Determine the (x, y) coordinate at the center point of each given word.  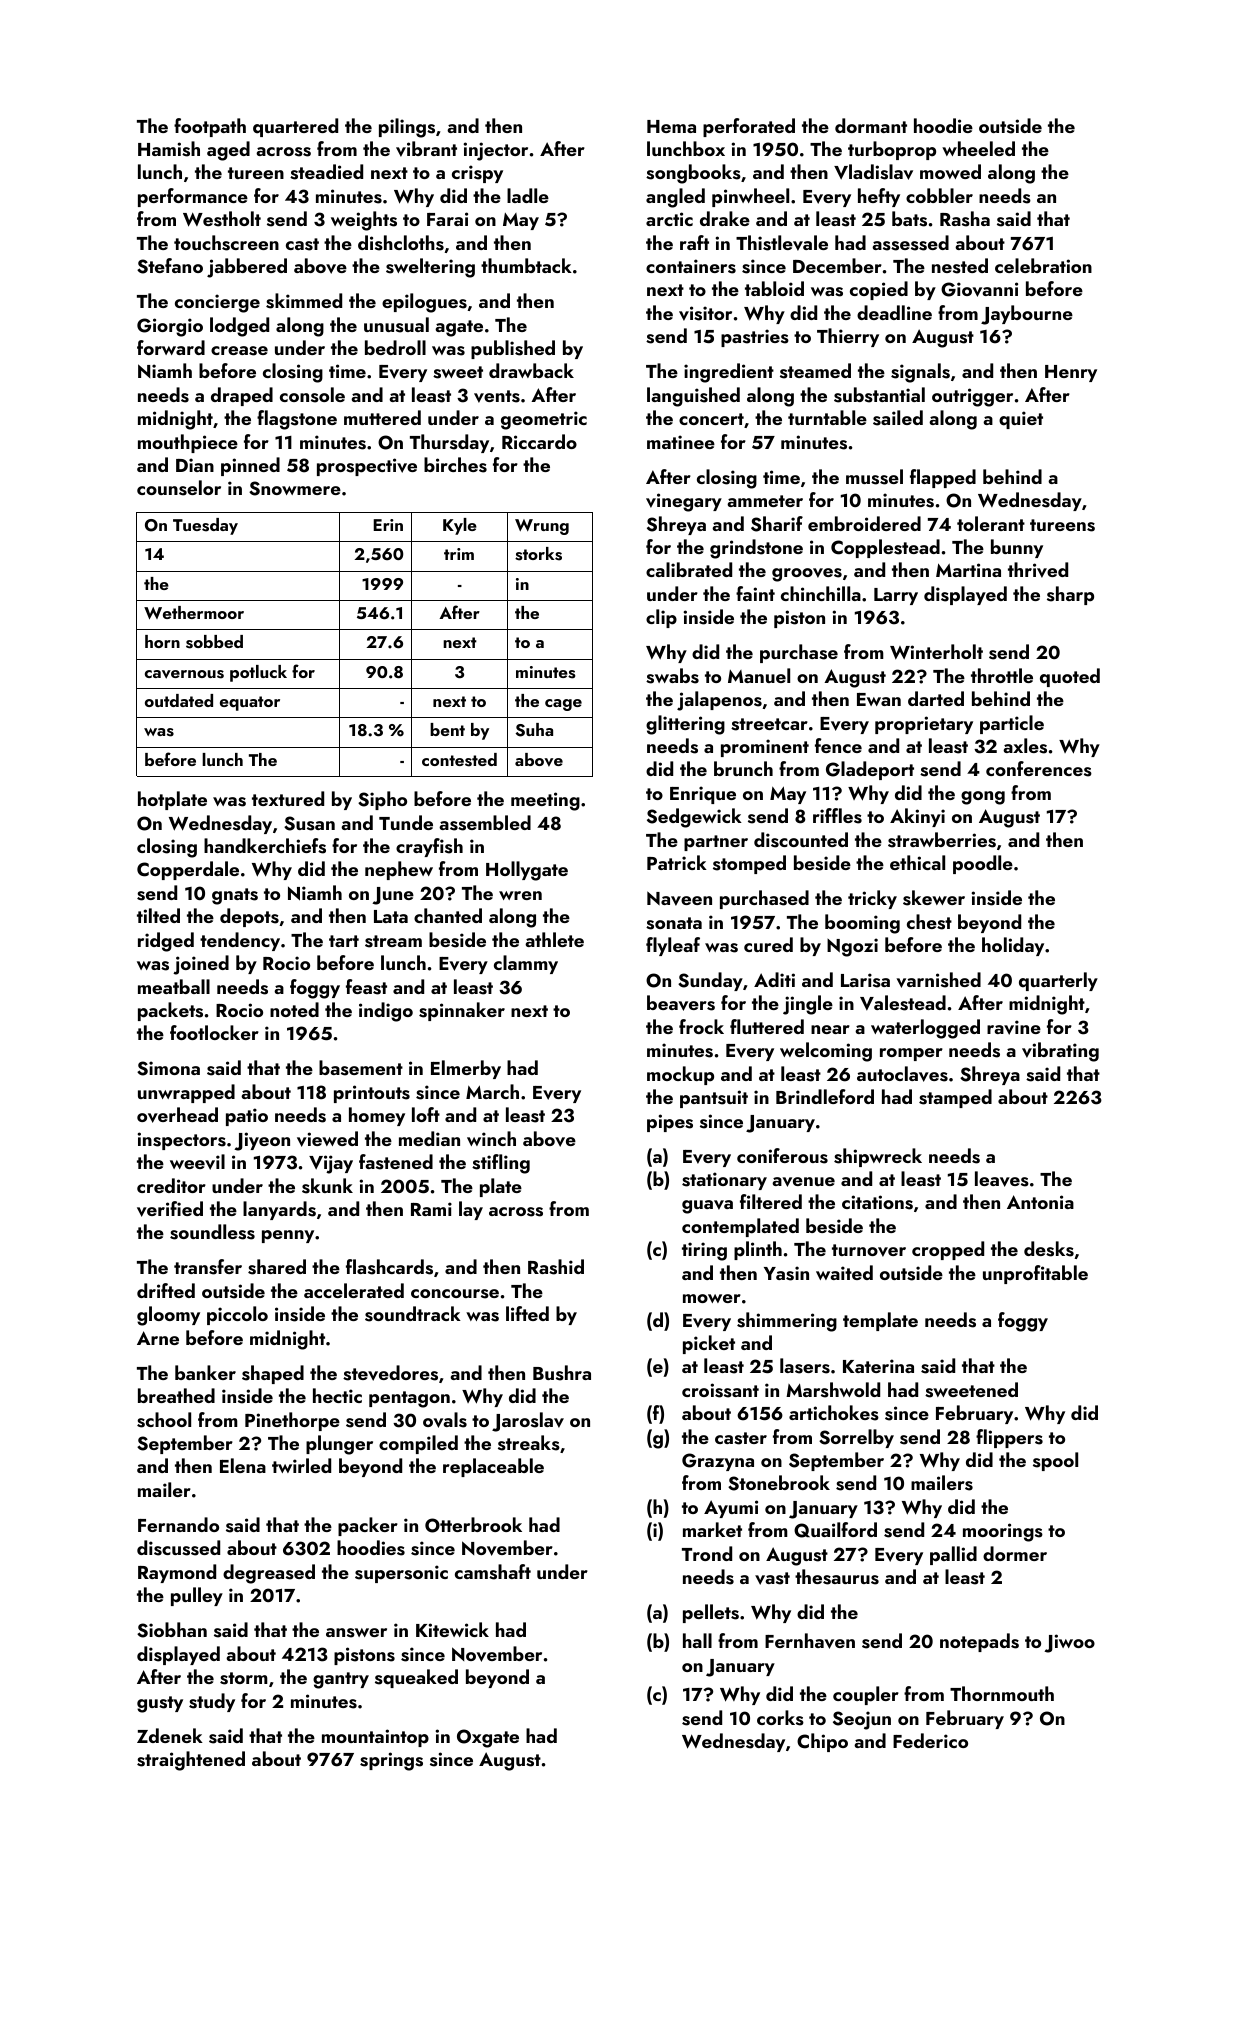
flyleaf (673, 946)
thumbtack (526, 265)
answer (356, 1633)
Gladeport (870, 770)
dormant (871, 125)
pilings (407, 128)
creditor (171, 1185)
